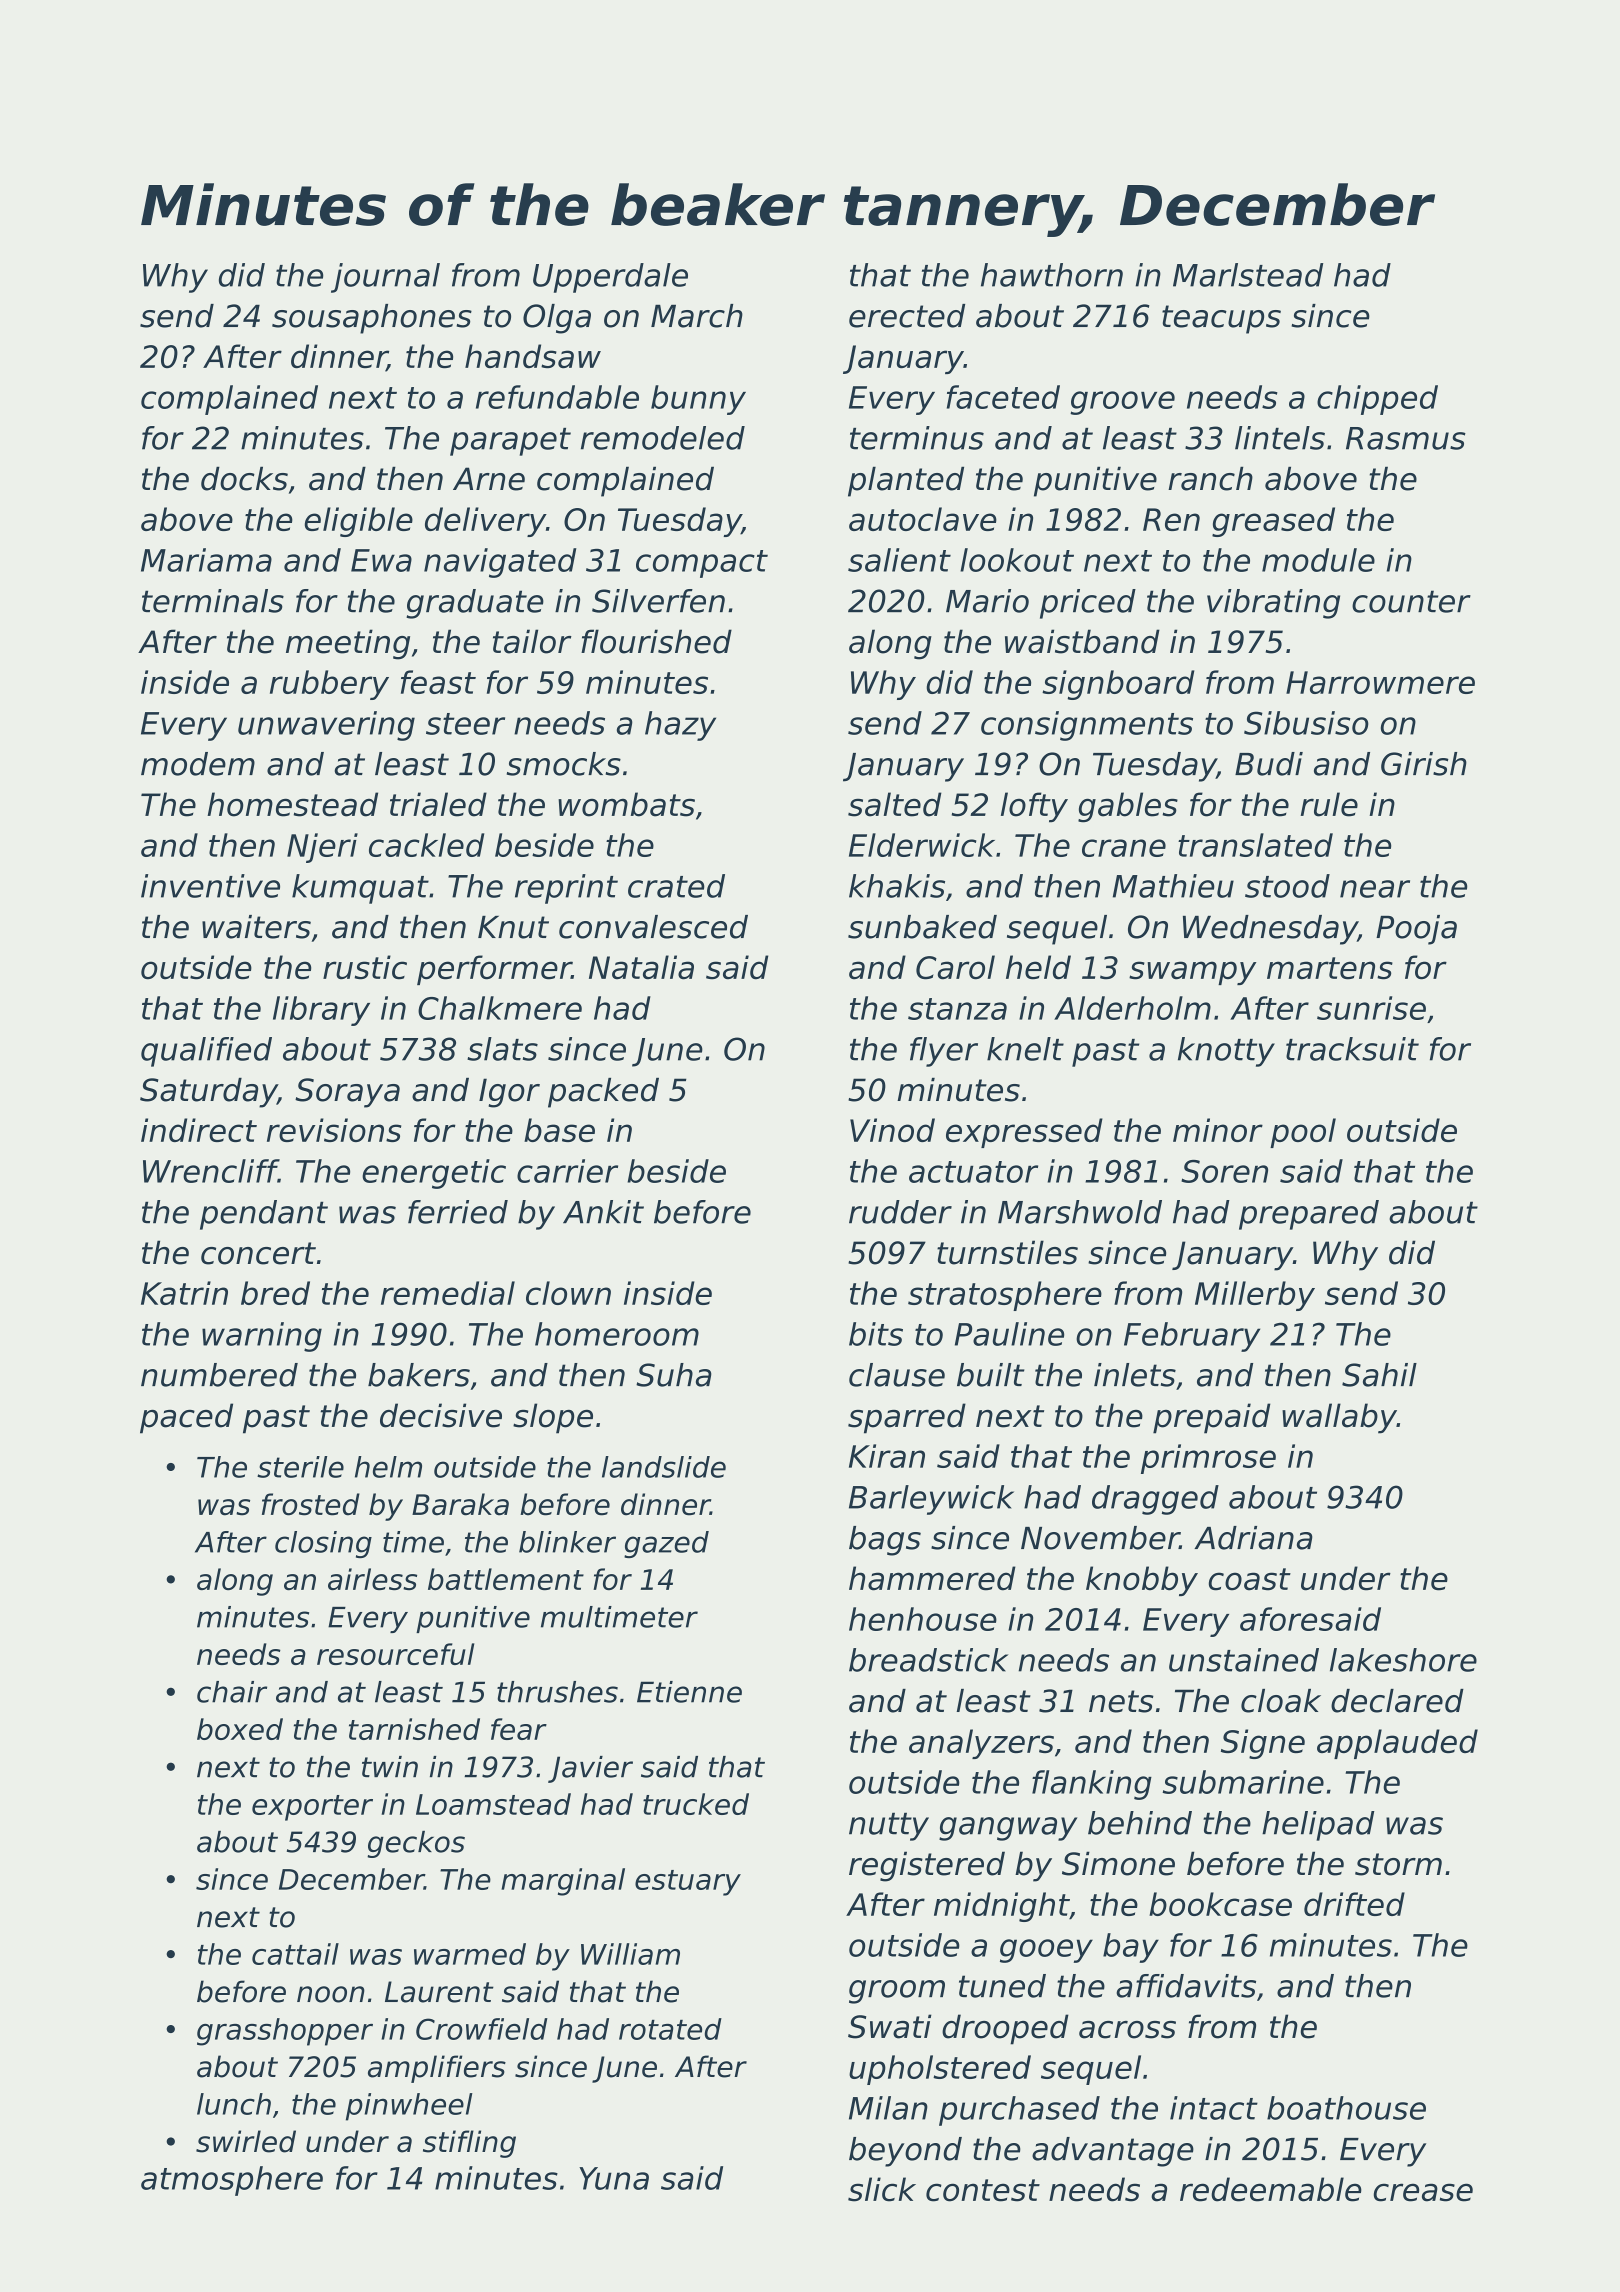  Describe the element at coordinates (1309, 1215) in the screenshot. I see `prepared` at that location.
